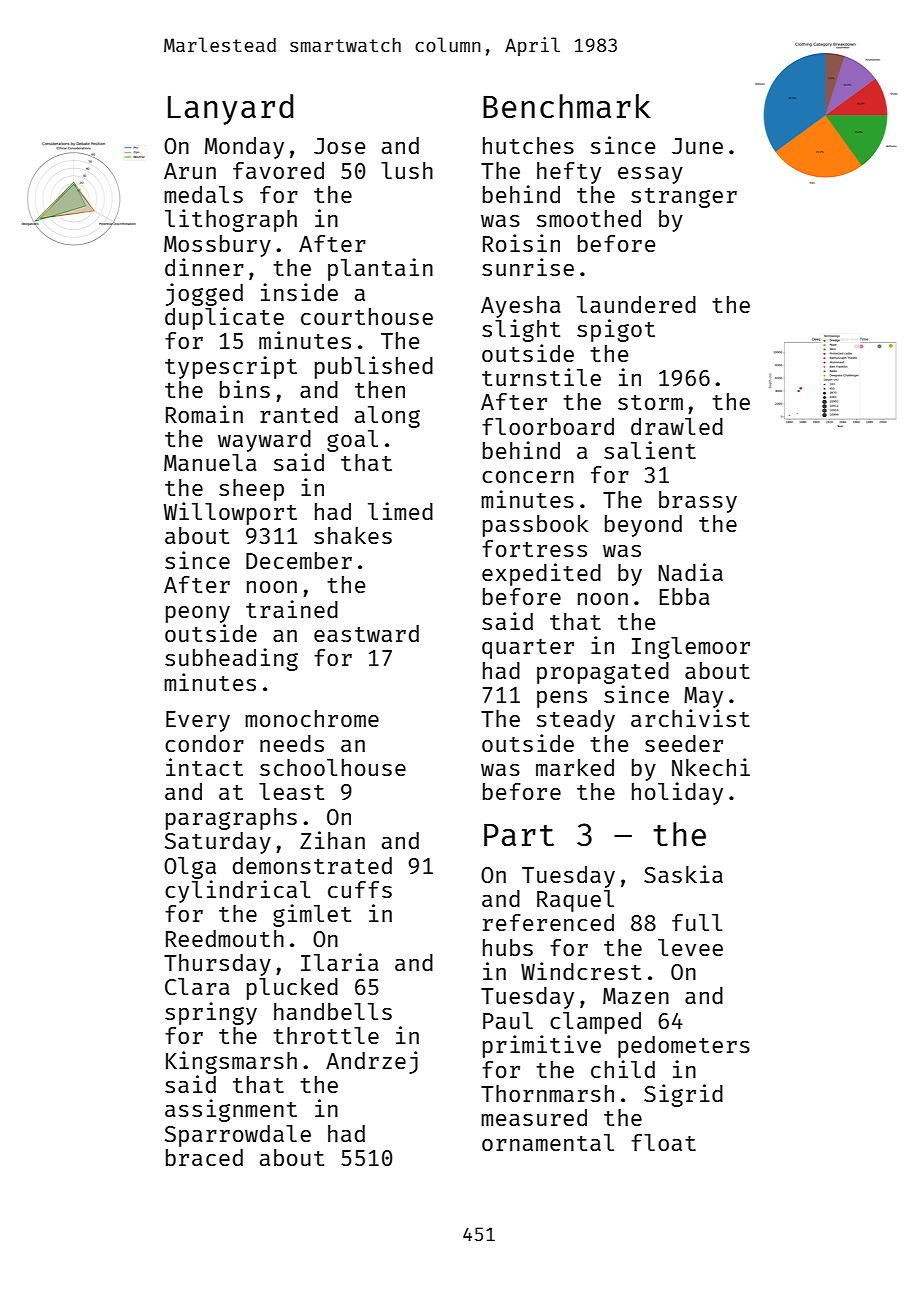 The width and height of the image is (924, 1311). What do you see at coordinates (204, 1157) in the image?
I see `braced` at bounding box center [204, 1157].
